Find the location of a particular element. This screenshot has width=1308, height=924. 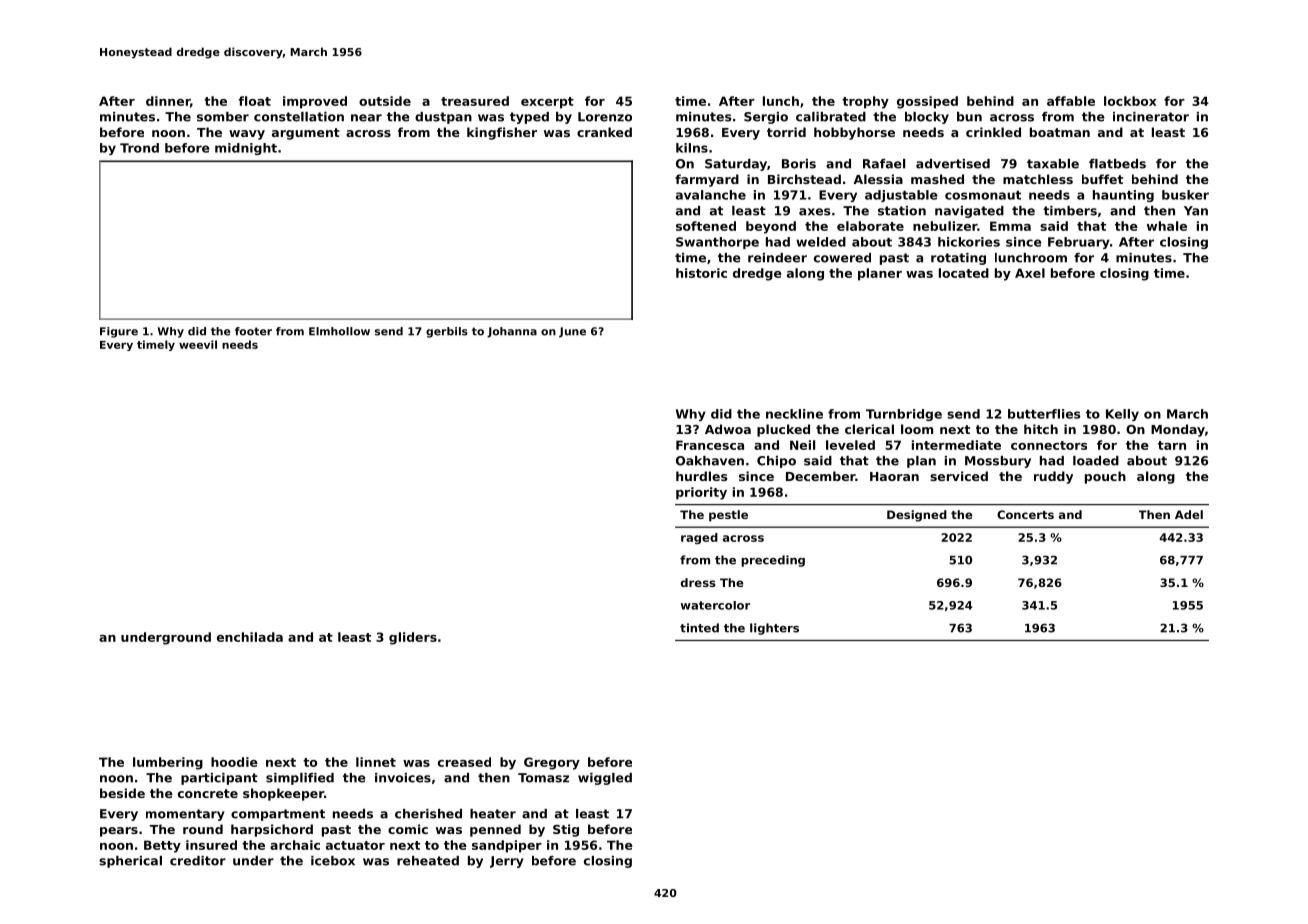

kingfisher is located at coordinates (502, 133).
